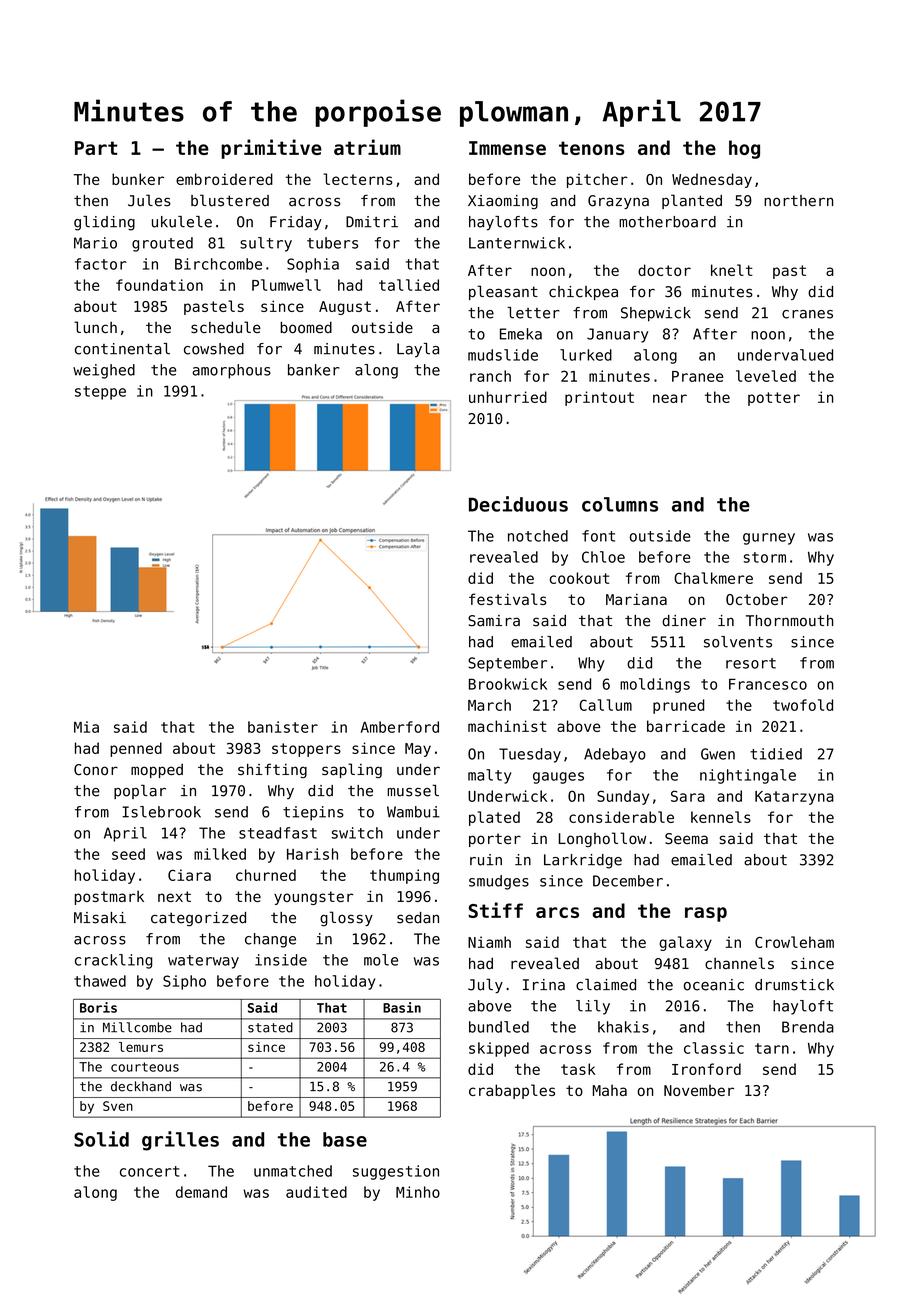 The width and height of the document is (908, 1316). I want to click on banister, so click(283, 727).
